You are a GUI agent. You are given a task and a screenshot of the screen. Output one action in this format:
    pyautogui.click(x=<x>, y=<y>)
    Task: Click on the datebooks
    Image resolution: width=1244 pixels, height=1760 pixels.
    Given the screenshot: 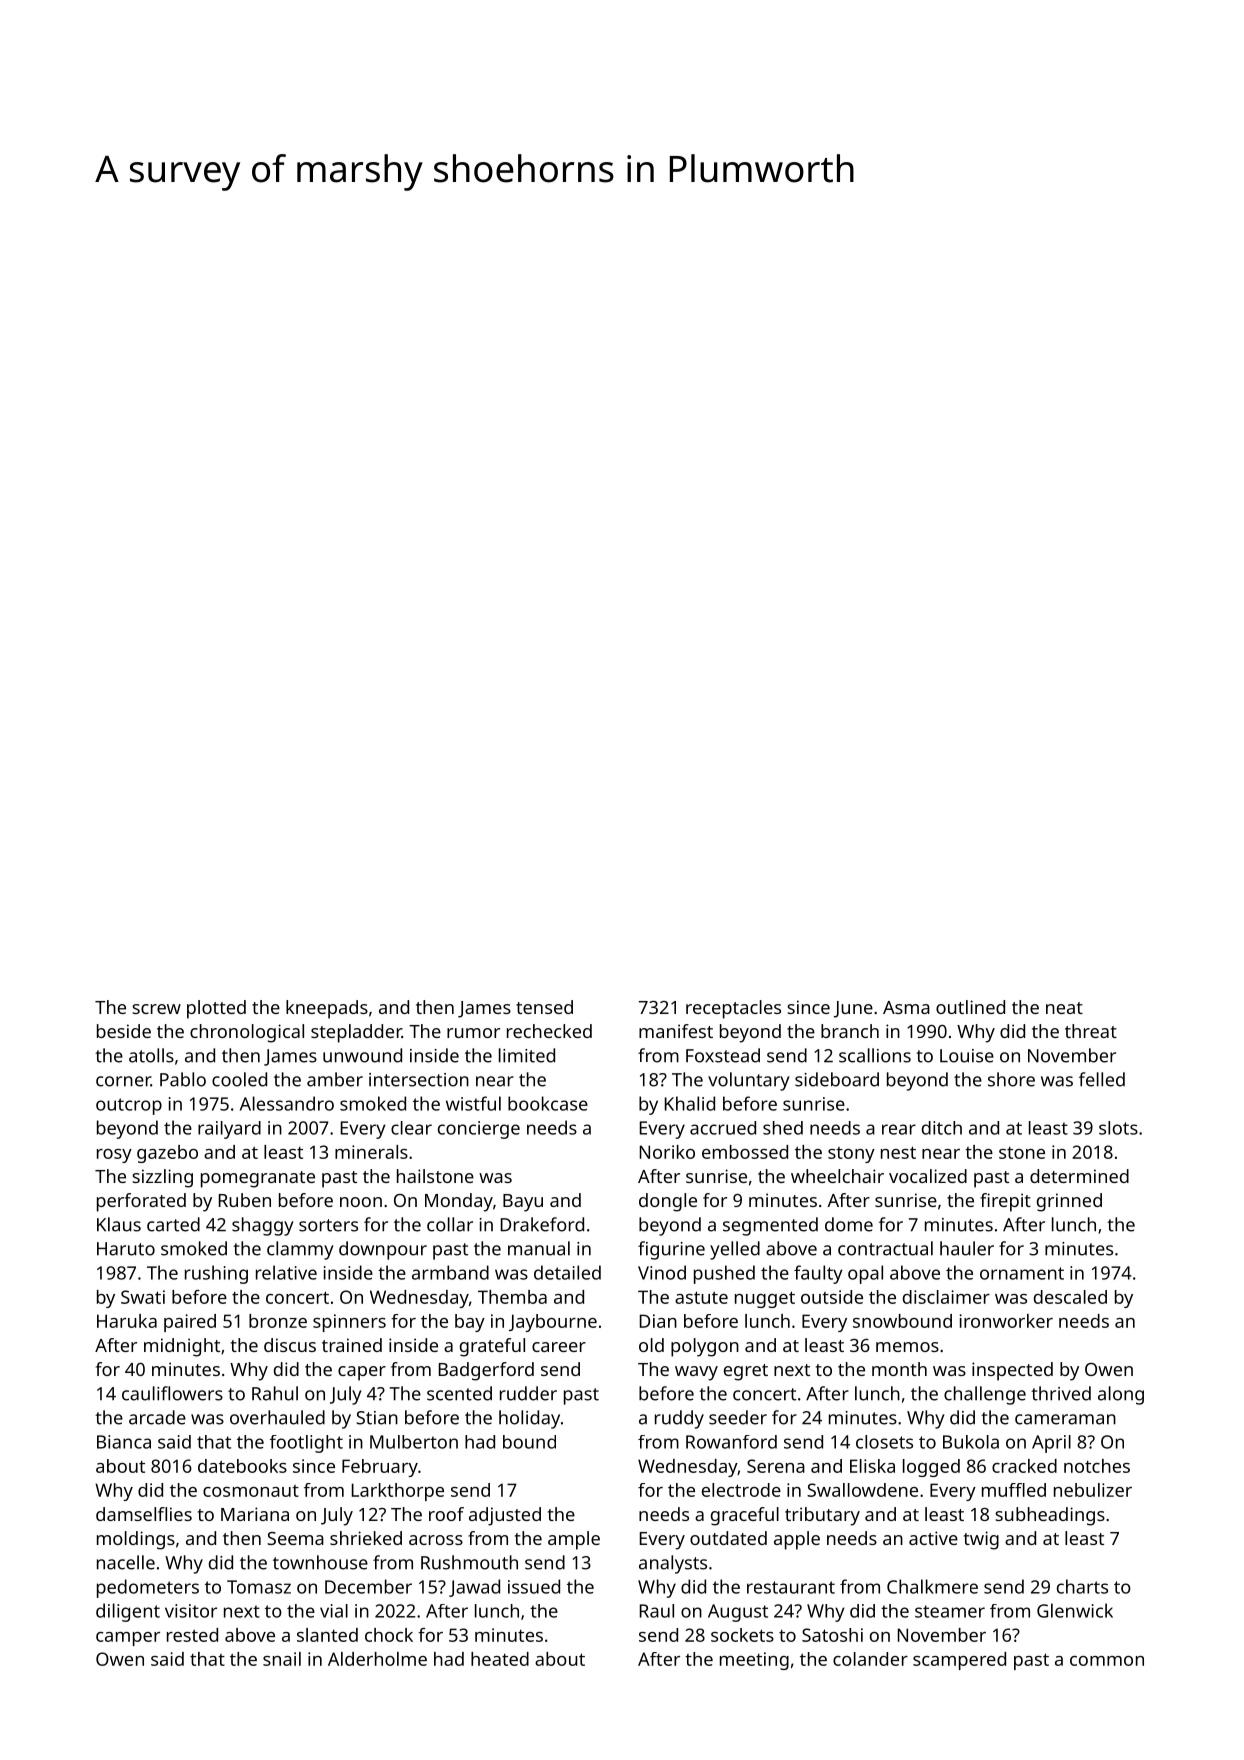 What is the action you would take?
    pyautogui.click(x=242, y=1466)
